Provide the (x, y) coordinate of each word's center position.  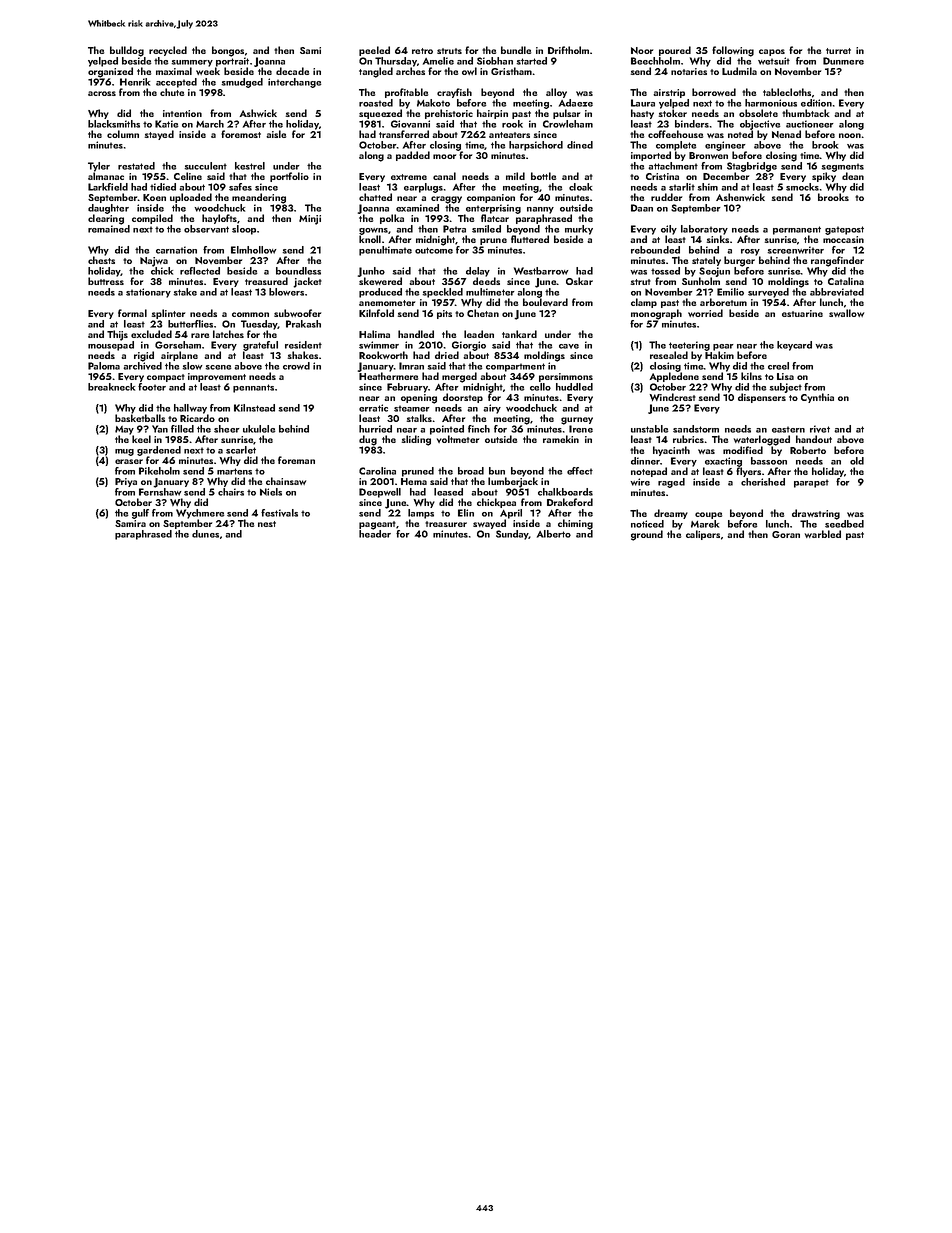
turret (838, 51)
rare (200, 335)
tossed (665, 271)
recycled (168, 51)
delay (478, 272)
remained (109, 229)
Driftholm (568, 50)
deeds (486, 281)
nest (267, 524)
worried (705, 313)
